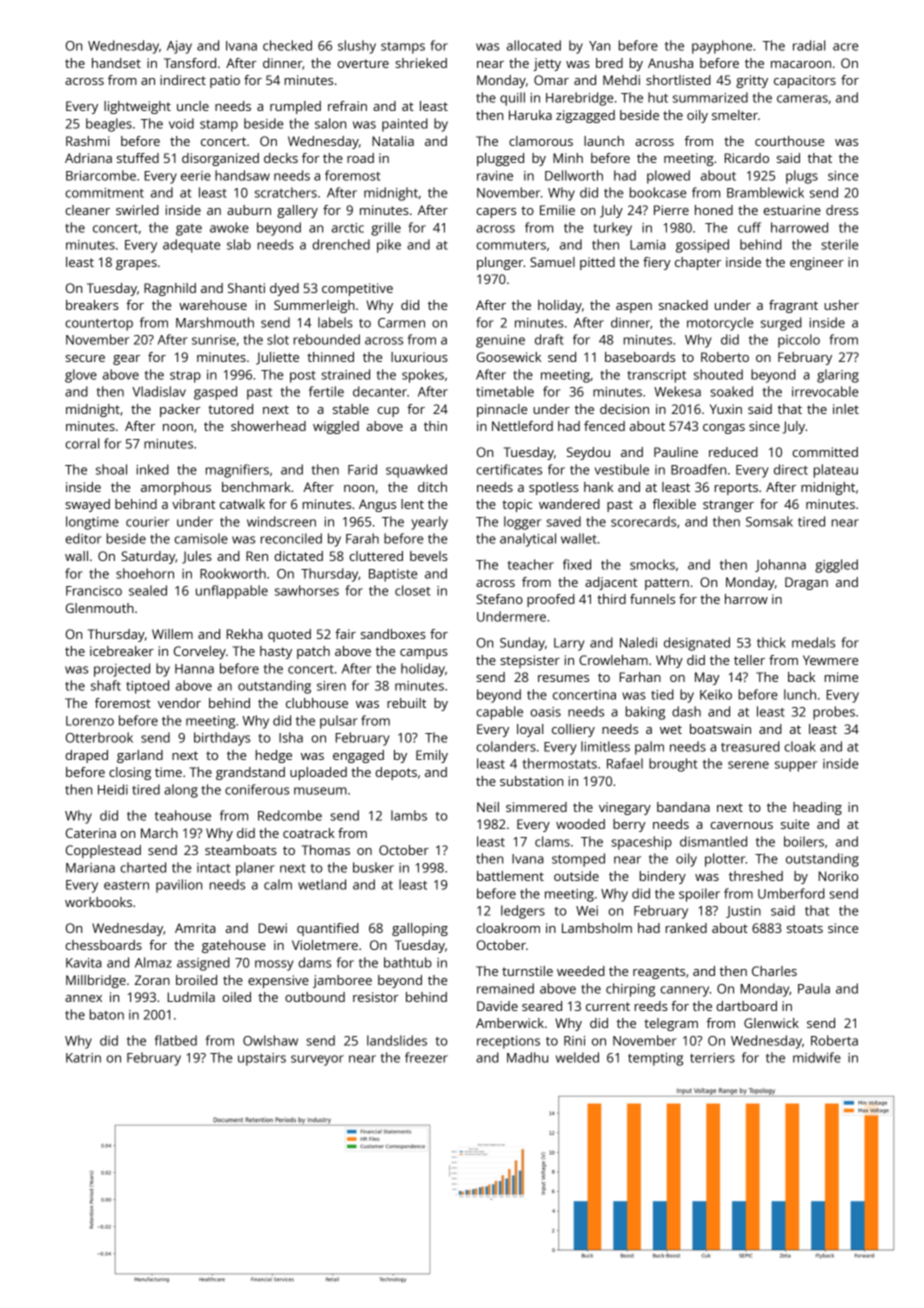  What do you see at coordinates (270, 1040) in the screenshot?
I see `Owlshaw` at bounding box center [270, 1040].
